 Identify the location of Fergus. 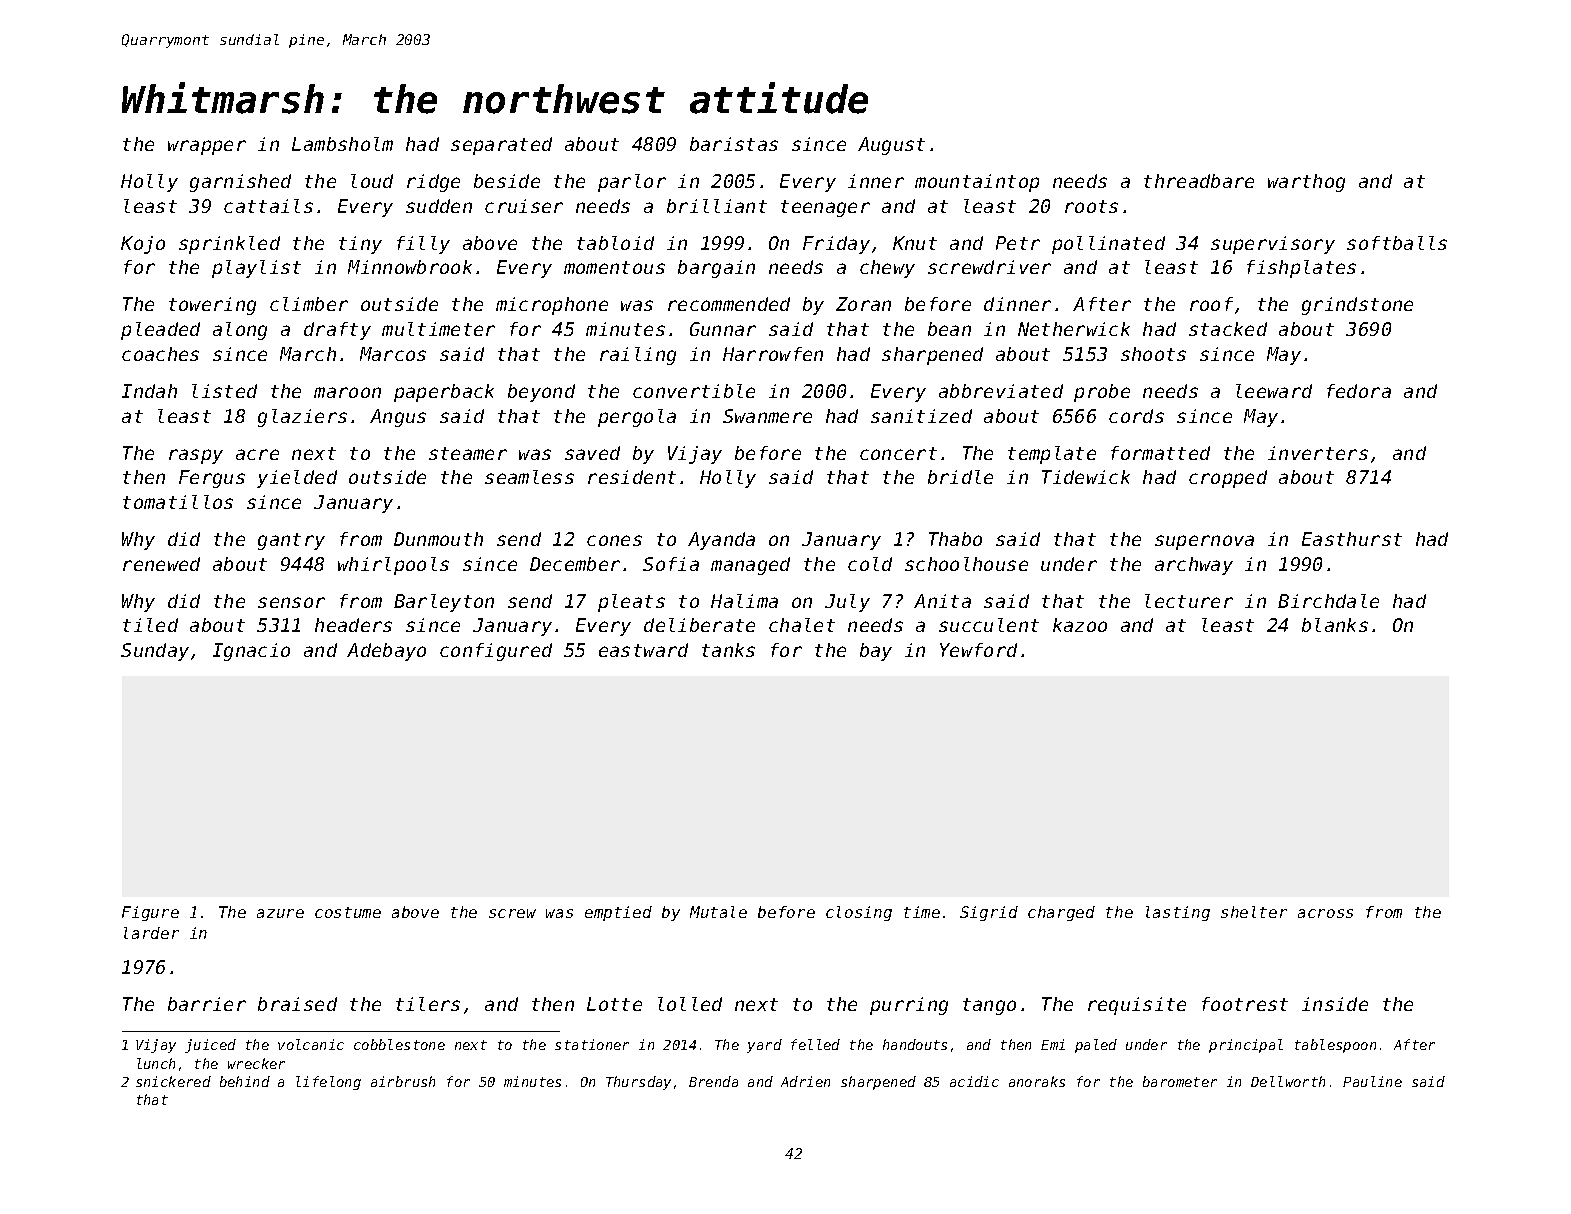
(212, 479).
